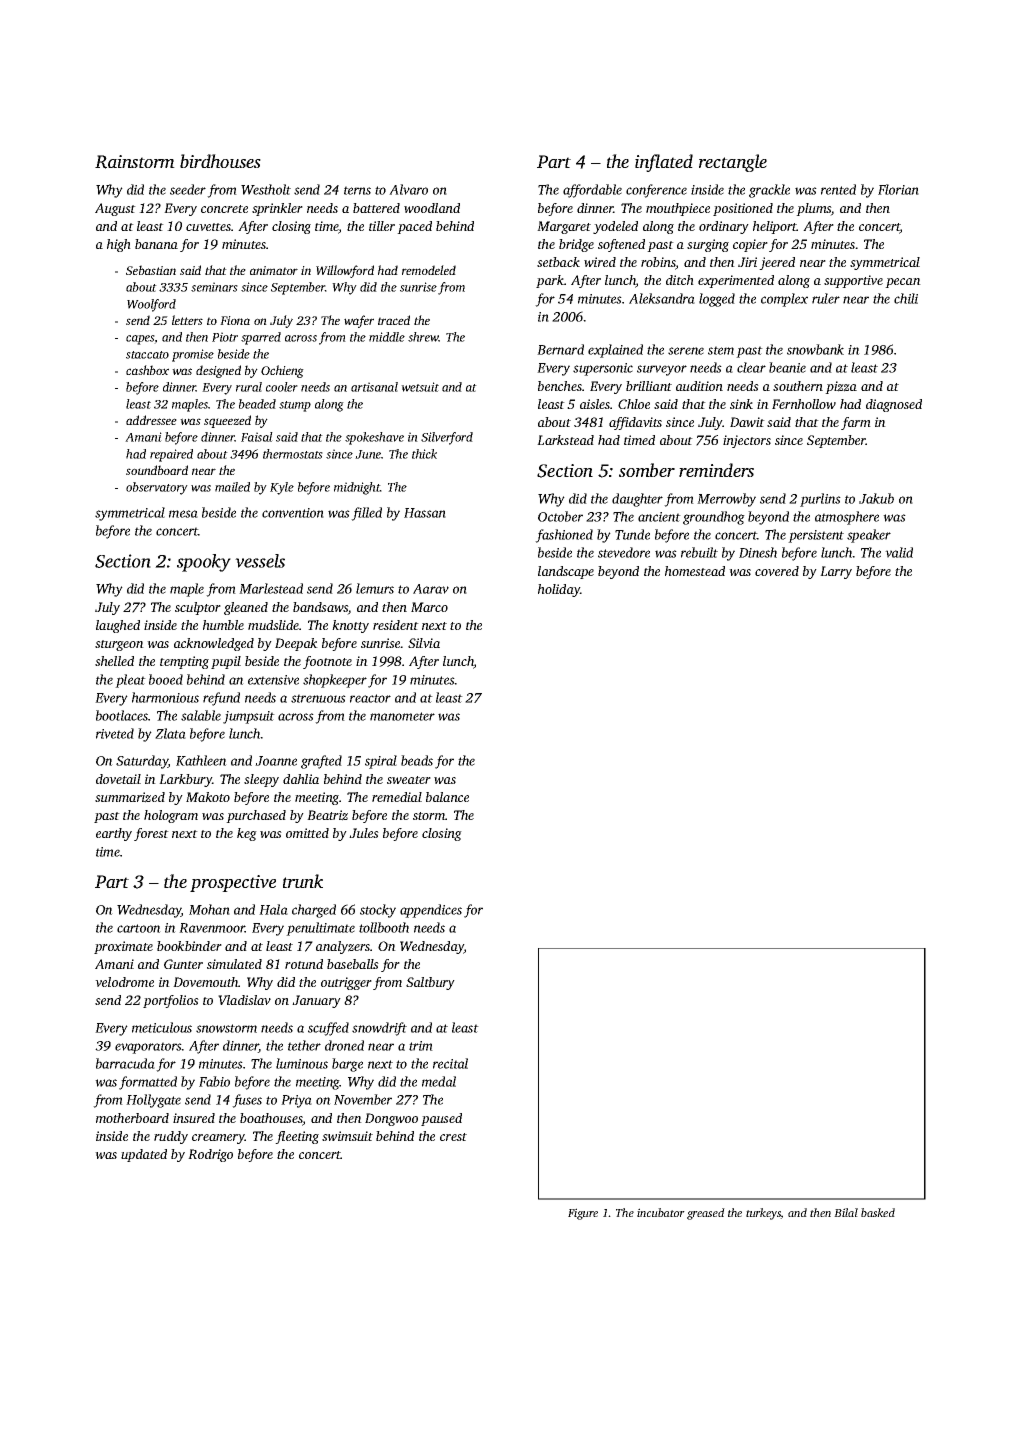  Describe the element at coordinates (171, 455) in the screenshot. I see `repaired` at that location.
